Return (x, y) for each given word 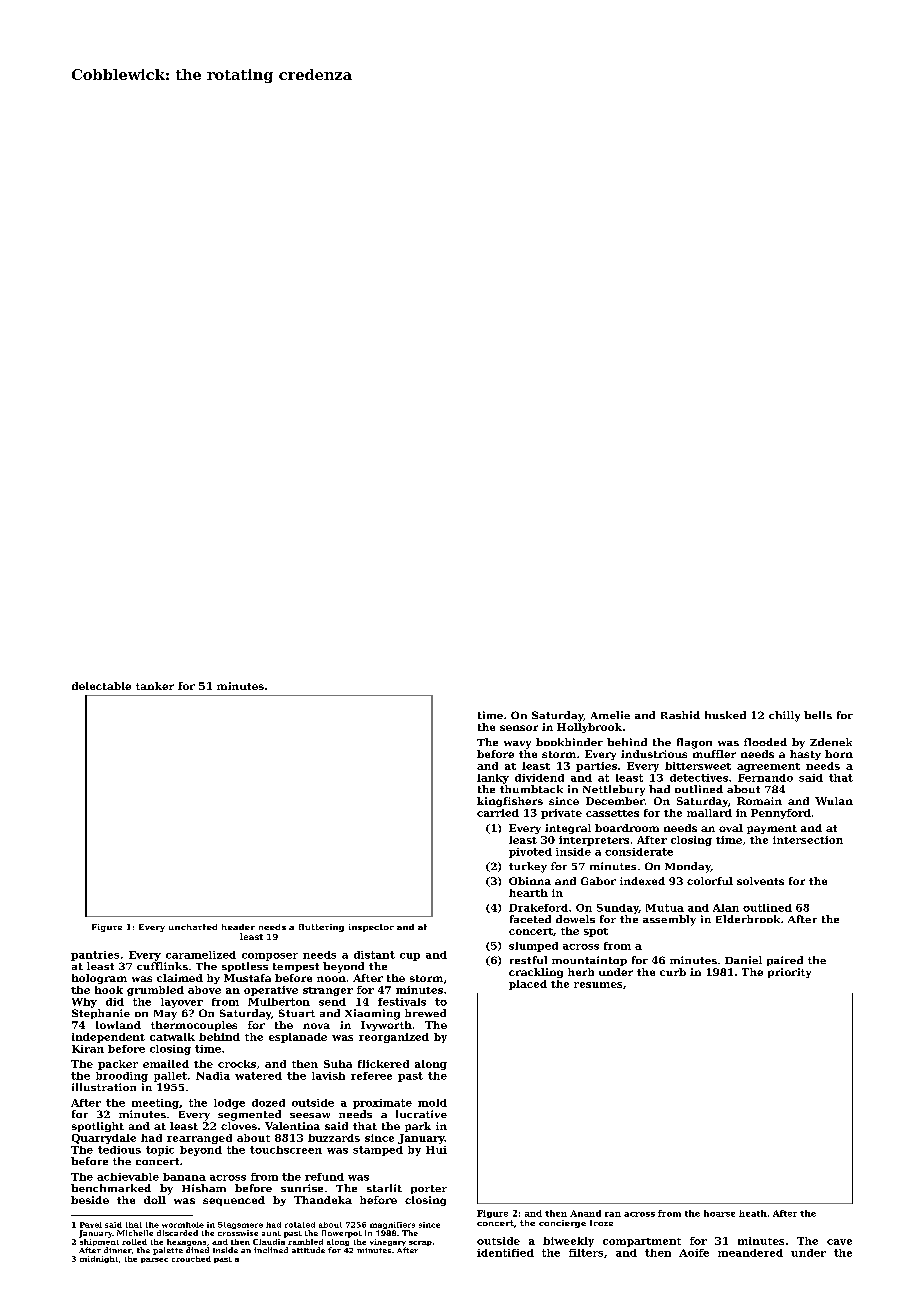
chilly (784, 716)
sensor (519, 728)
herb (581, 972)
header (238, 927)
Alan (726, 908)
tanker (155, 686)
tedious (119, 1150)
